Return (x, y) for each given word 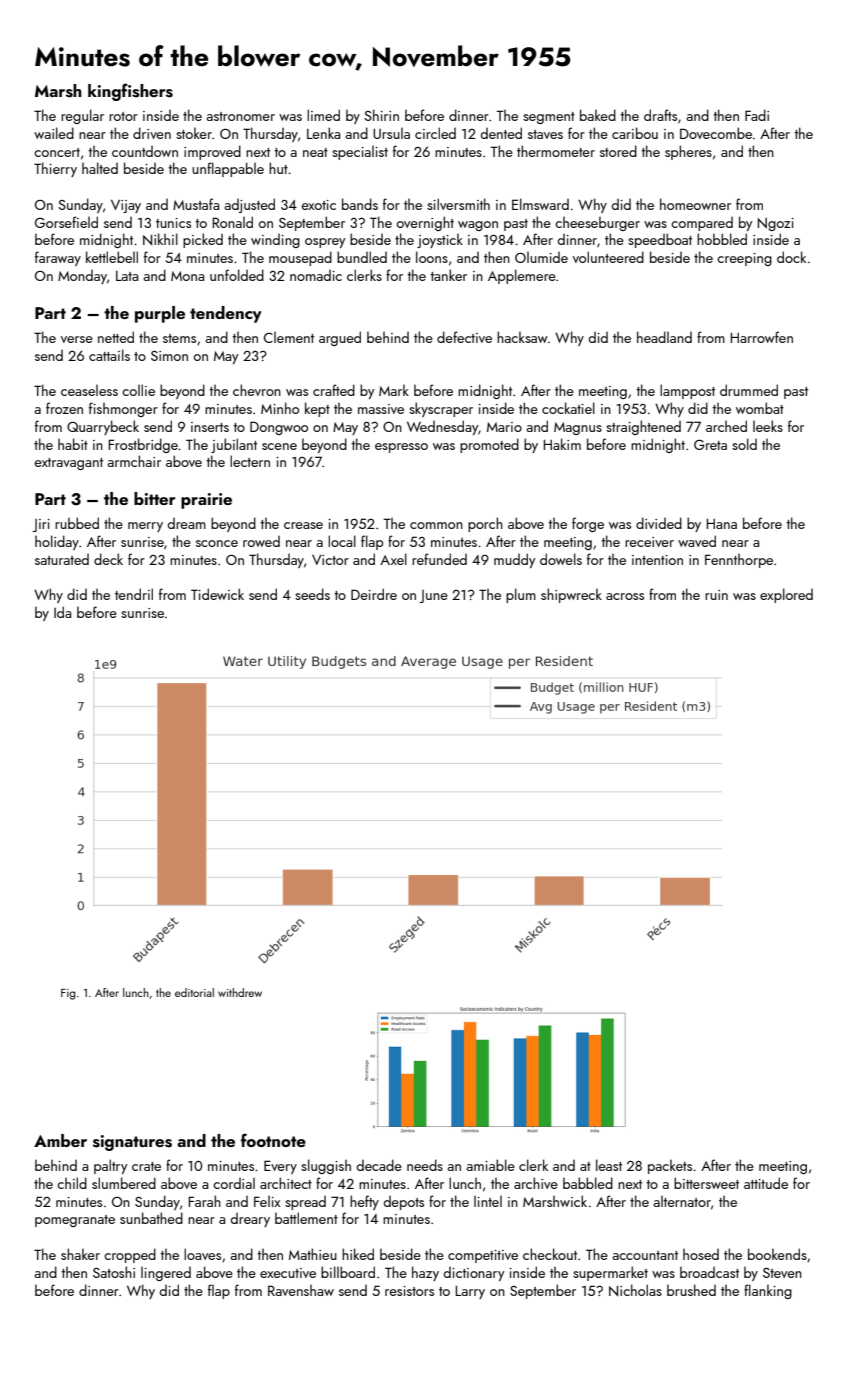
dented (501, 133)
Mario (504, 427)
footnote (273, 1140)
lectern (250, 461)
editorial (194, 992)
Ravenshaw (301, 1290)
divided (659, 523)
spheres (688, 152)
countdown (145, 151)
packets (670, 1166)
